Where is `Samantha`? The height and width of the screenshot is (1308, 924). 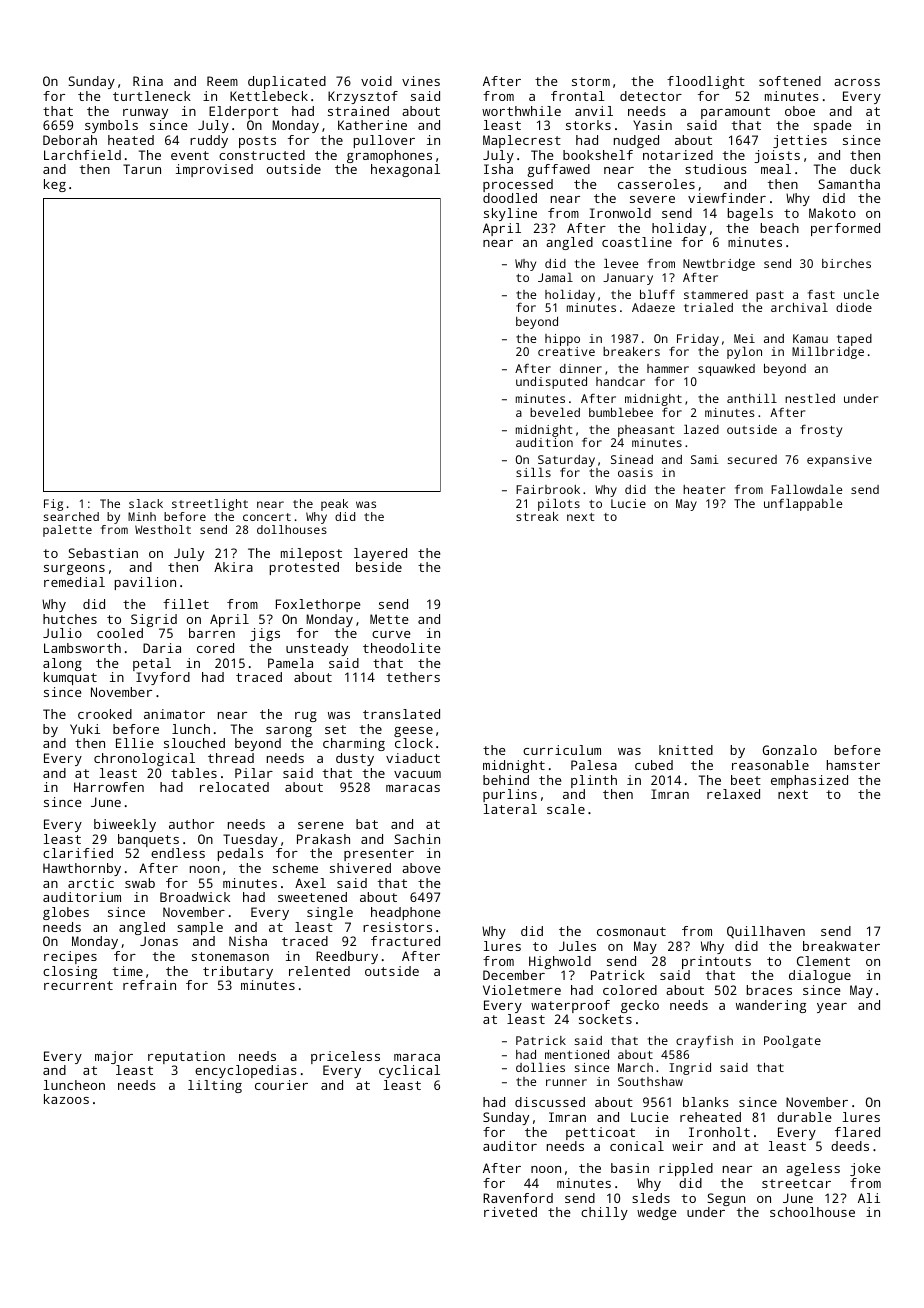
Samantha is located at coordinates (849, 184).
